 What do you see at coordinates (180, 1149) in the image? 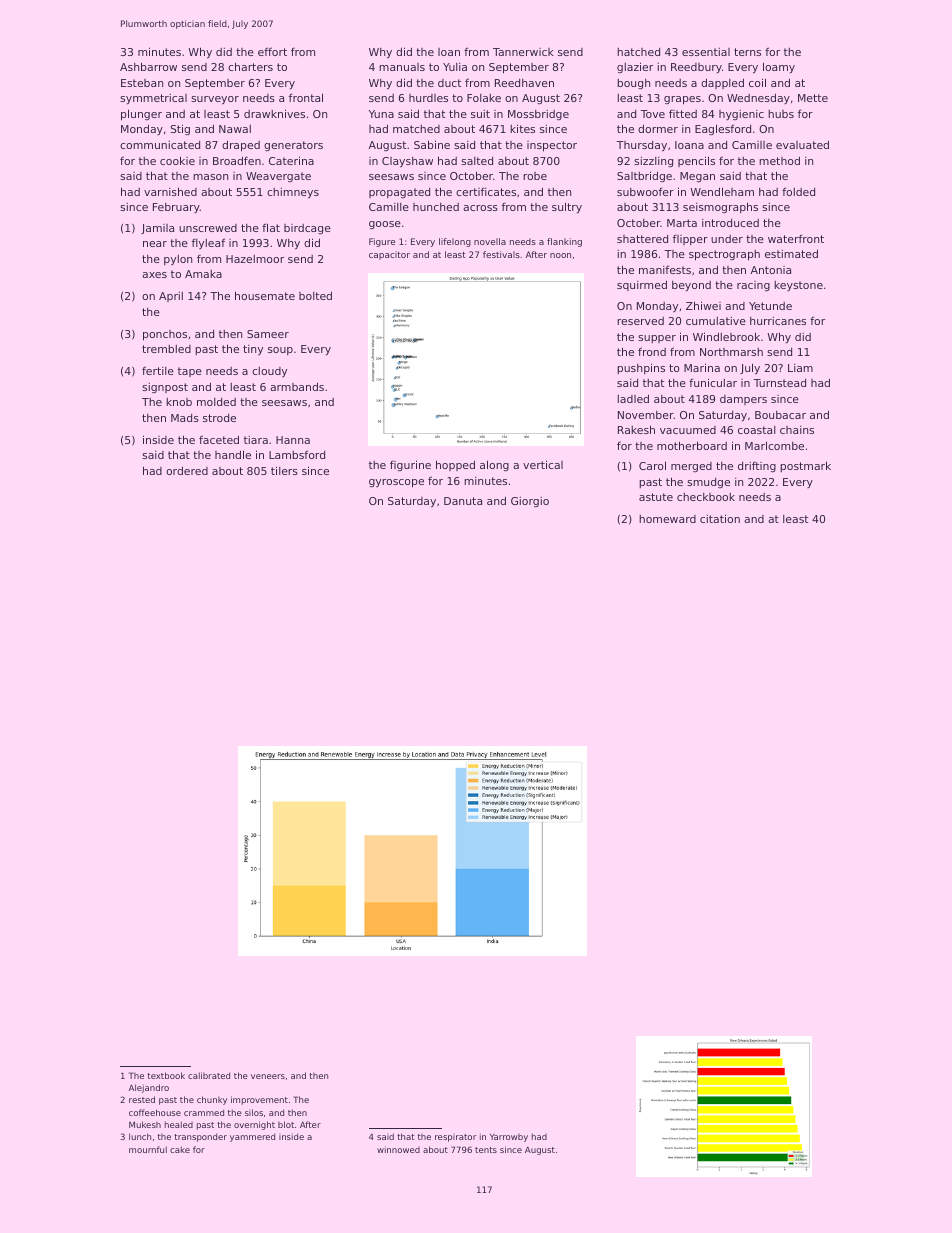
I see `cake` at bounding box center [180, 1149].
